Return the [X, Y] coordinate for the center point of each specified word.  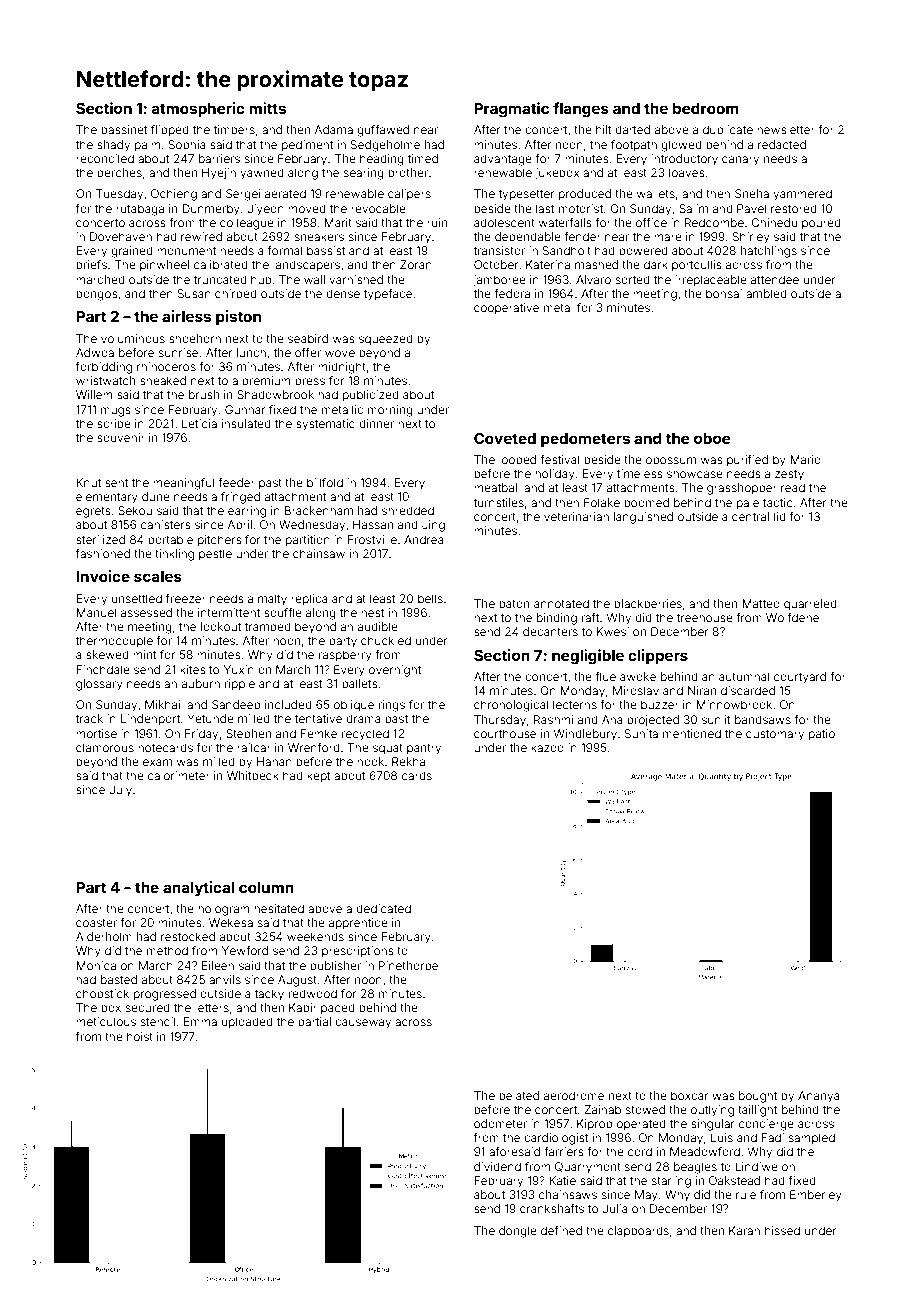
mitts [267, 108]
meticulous [106, 1021]
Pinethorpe [408, 966]
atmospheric [198, 109]
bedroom [706, 108]
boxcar [690, 1095]
